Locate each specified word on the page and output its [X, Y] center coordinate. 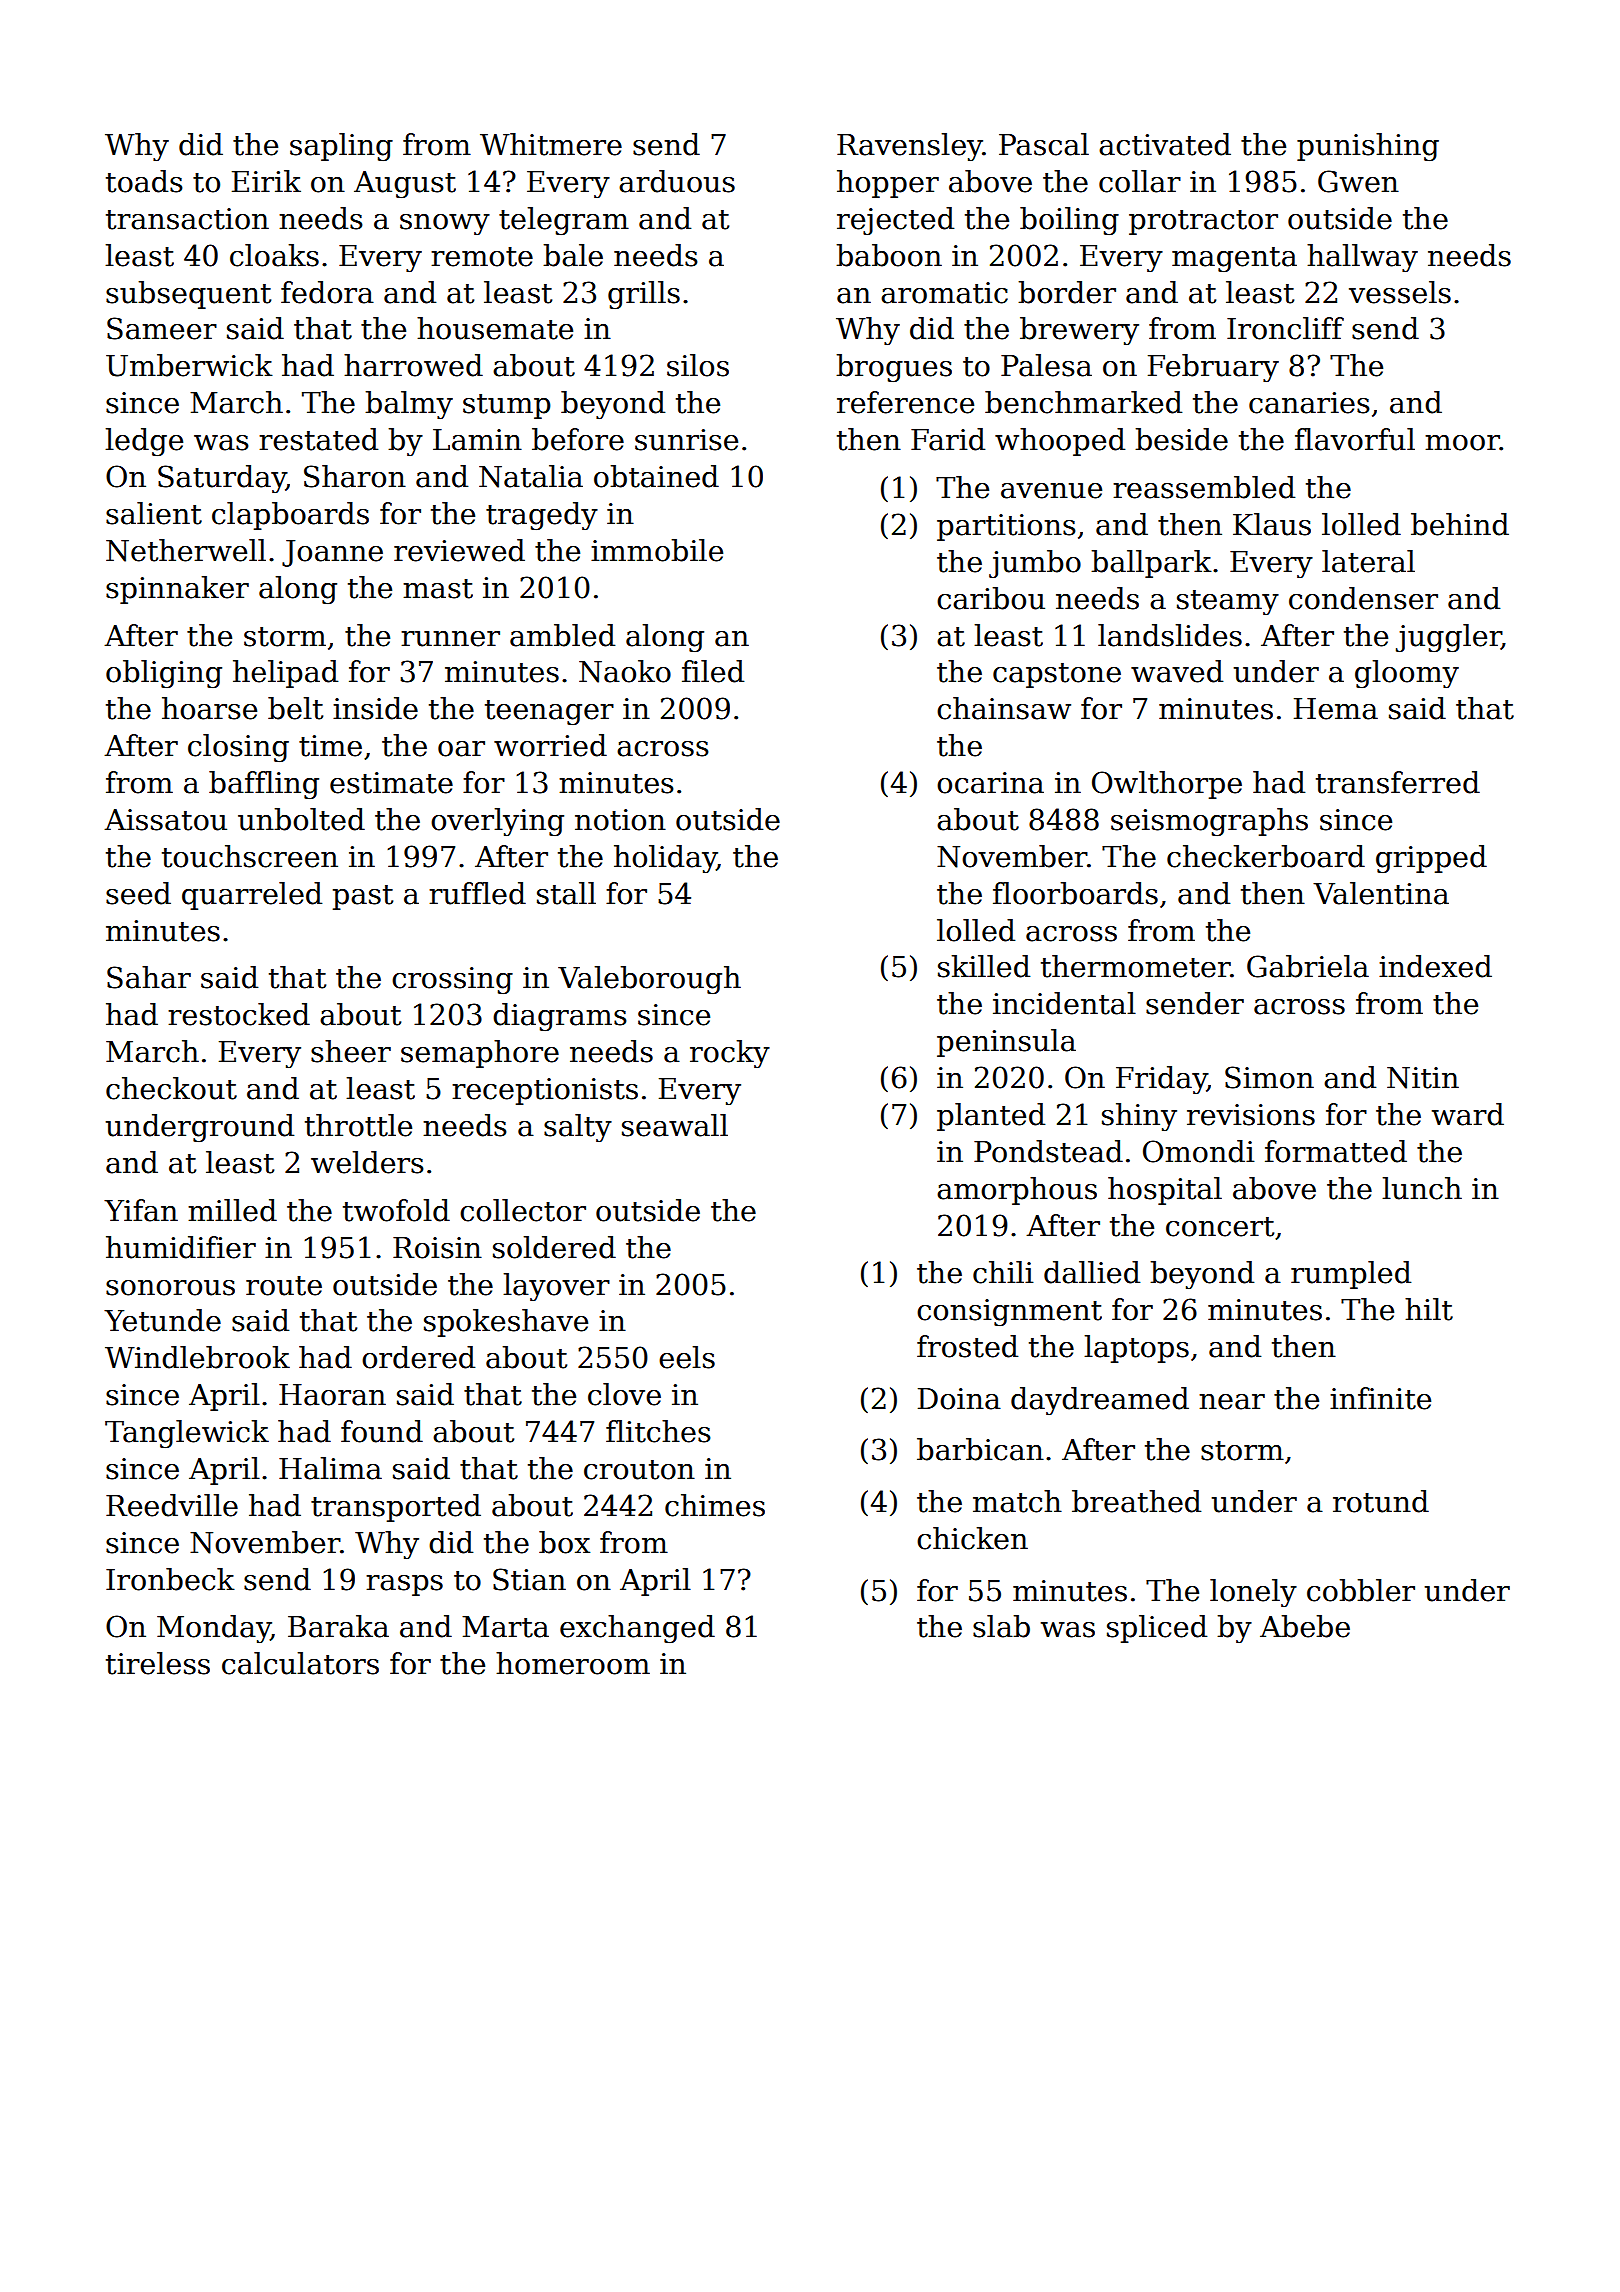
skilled [984, 966]
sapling [341, 147]
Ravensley [910, 147]
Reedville [172, 1505]
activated [1165, 144]
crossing [452, 981]
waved [1177, 671]
